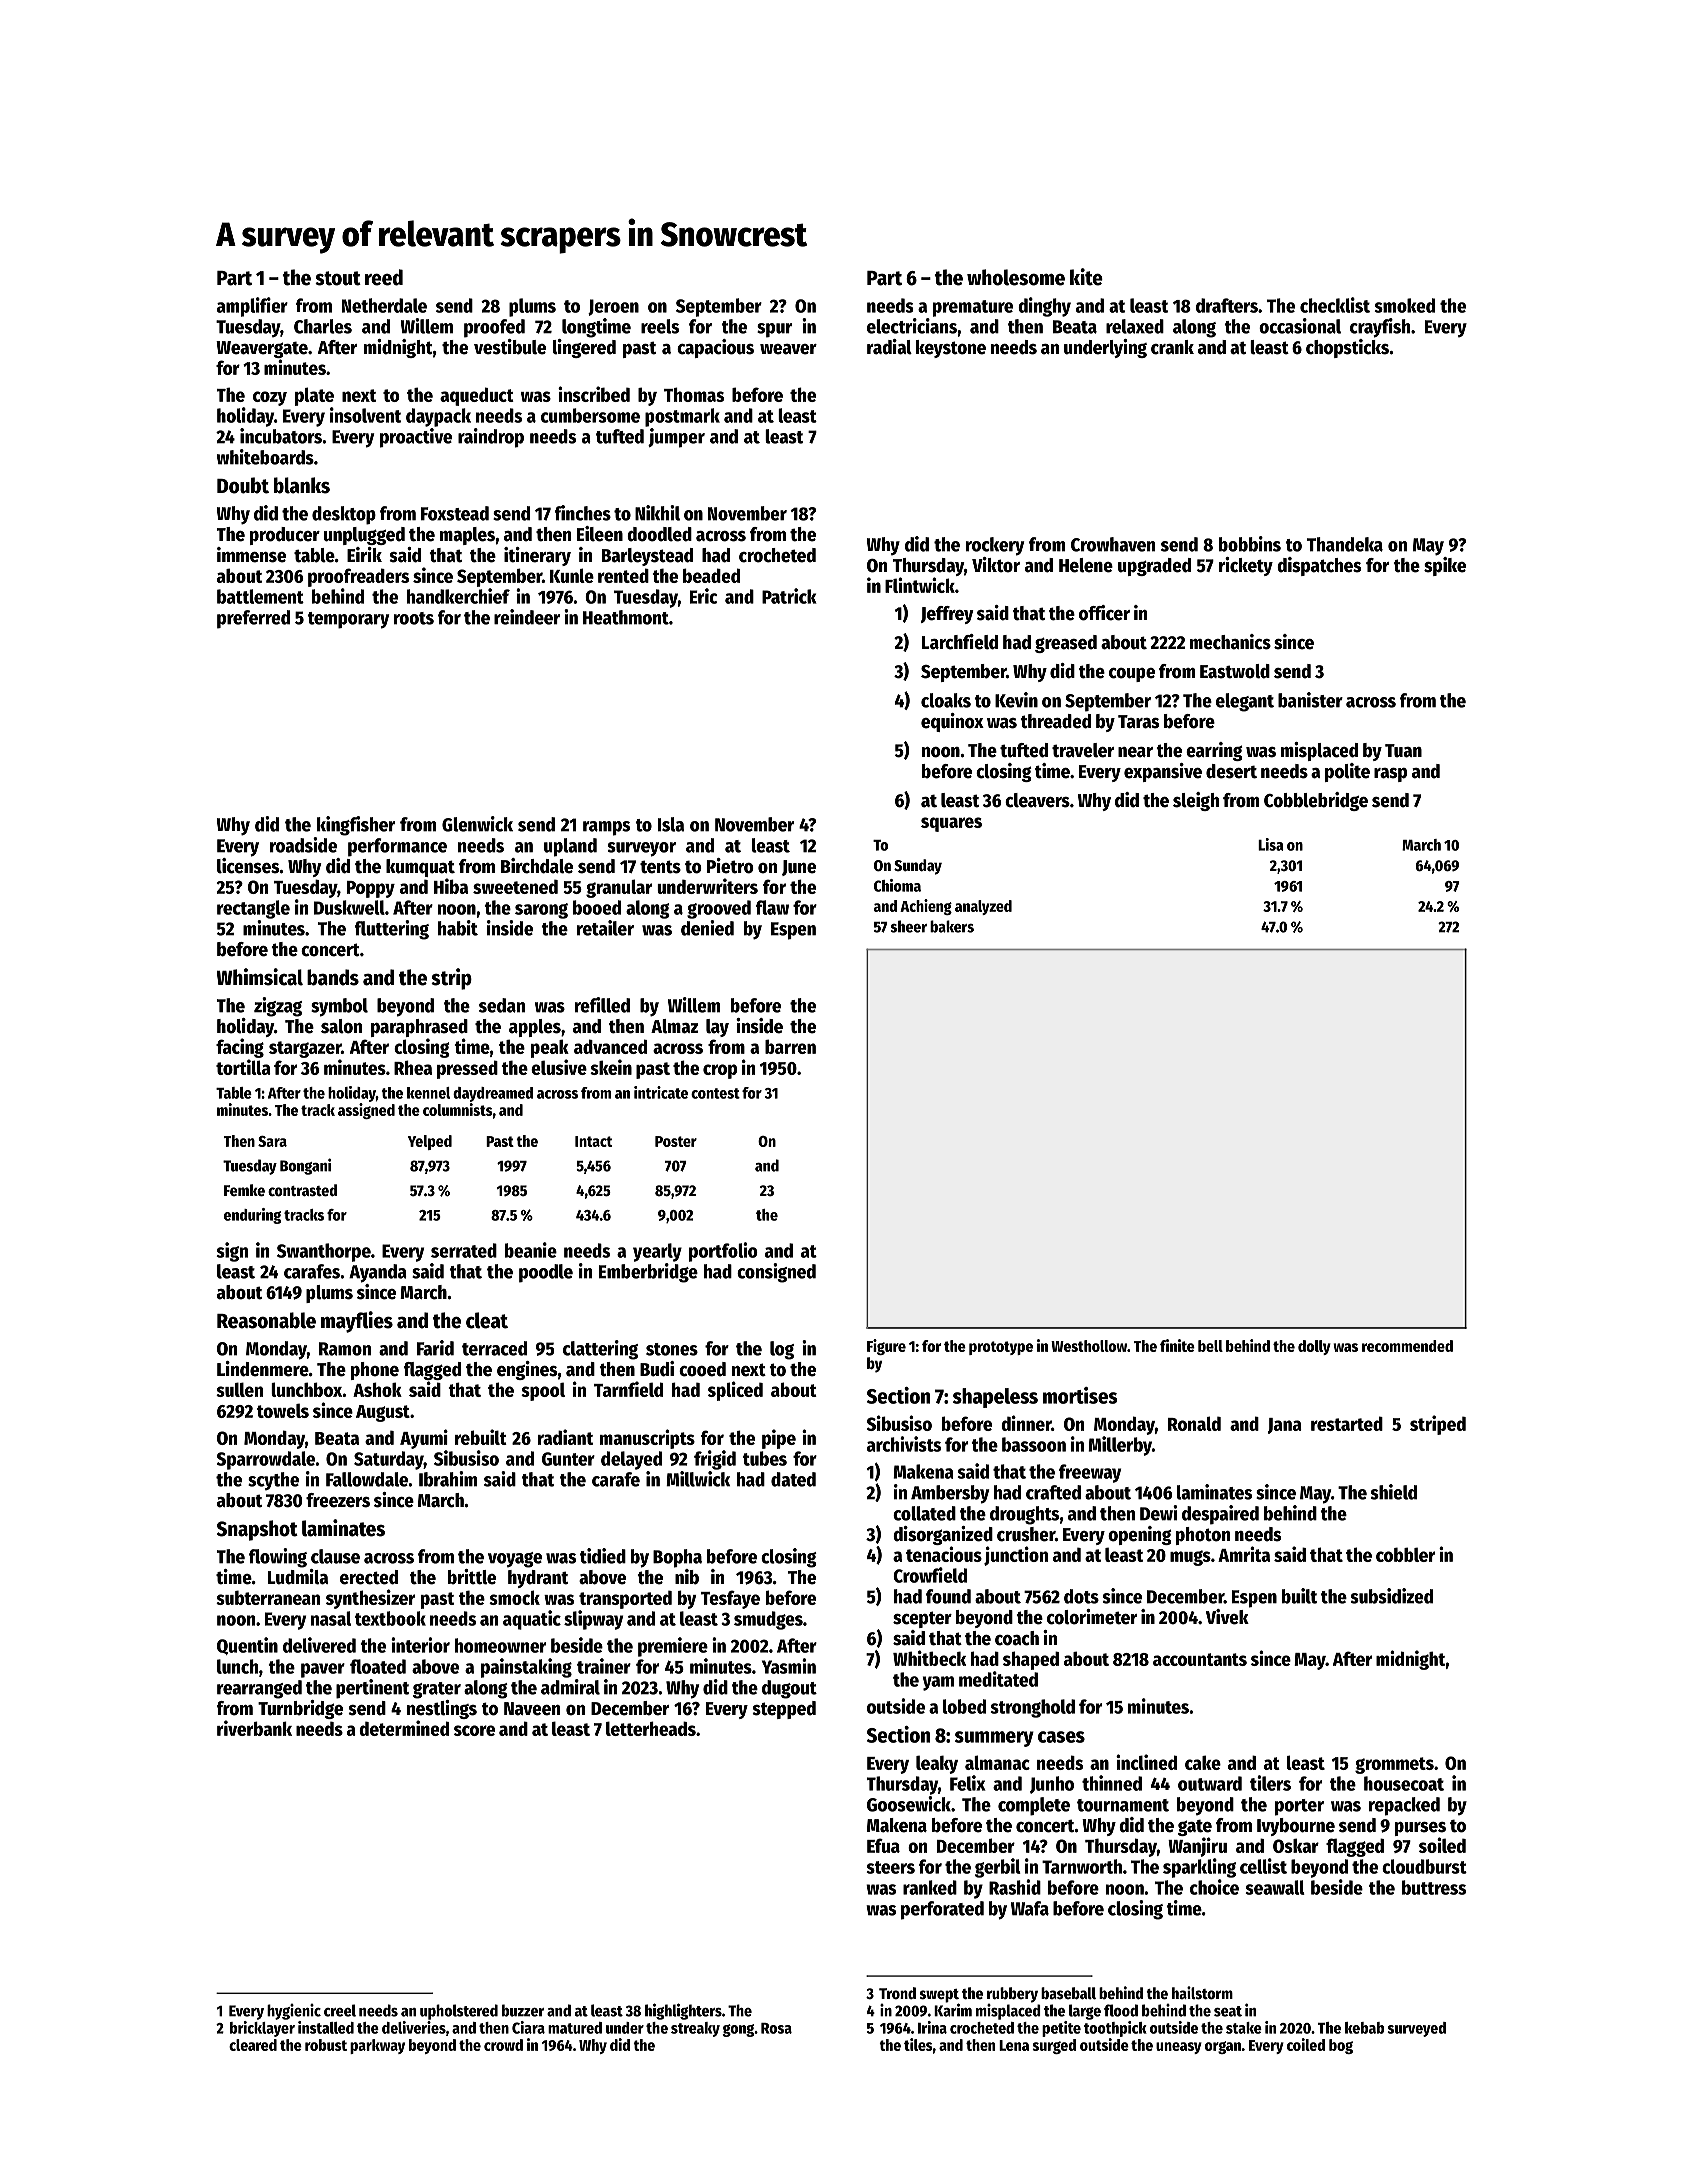 Image resolution: width=1683 pixels, height=2178 pixels. I want to click on recommended, so click(1407, 1346).
